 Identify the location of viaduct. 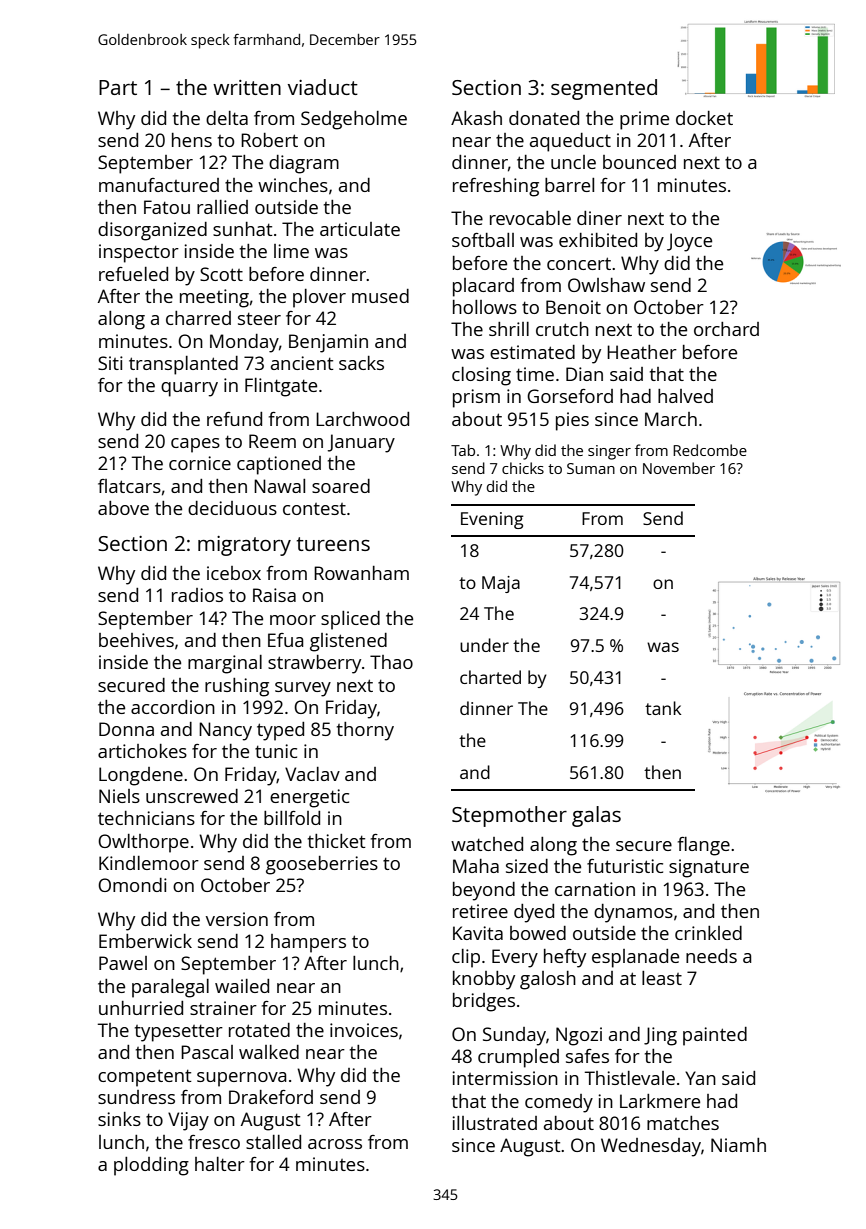
(323, 87).
